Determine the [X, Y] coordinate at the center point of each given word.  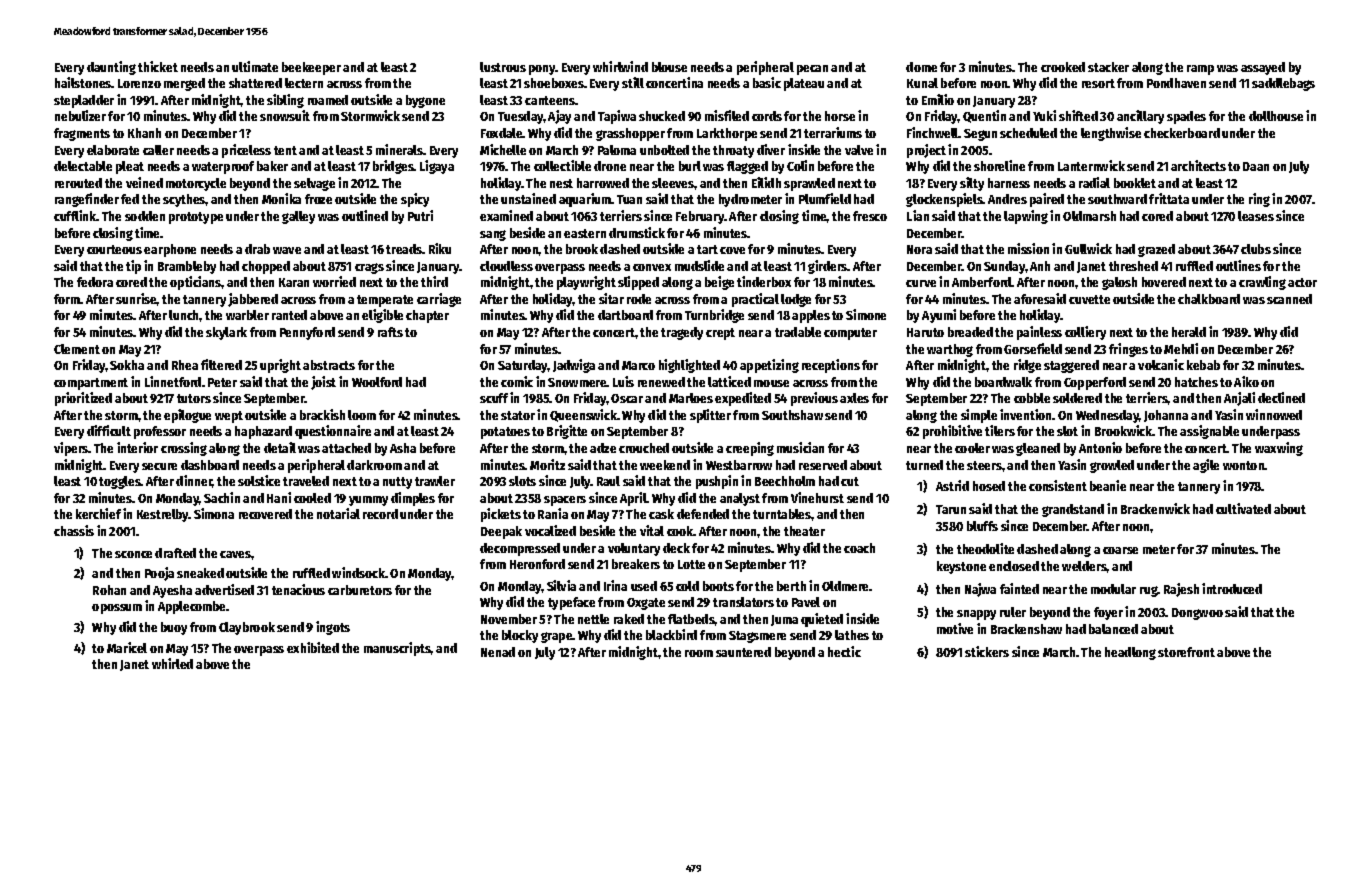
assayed [1263, 68]
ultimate [255, 66]
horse [840, 116]
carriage [439, 300]
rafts [390, 332]
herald [1189, 332]
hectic [844, 651]
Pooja [159, 574]
